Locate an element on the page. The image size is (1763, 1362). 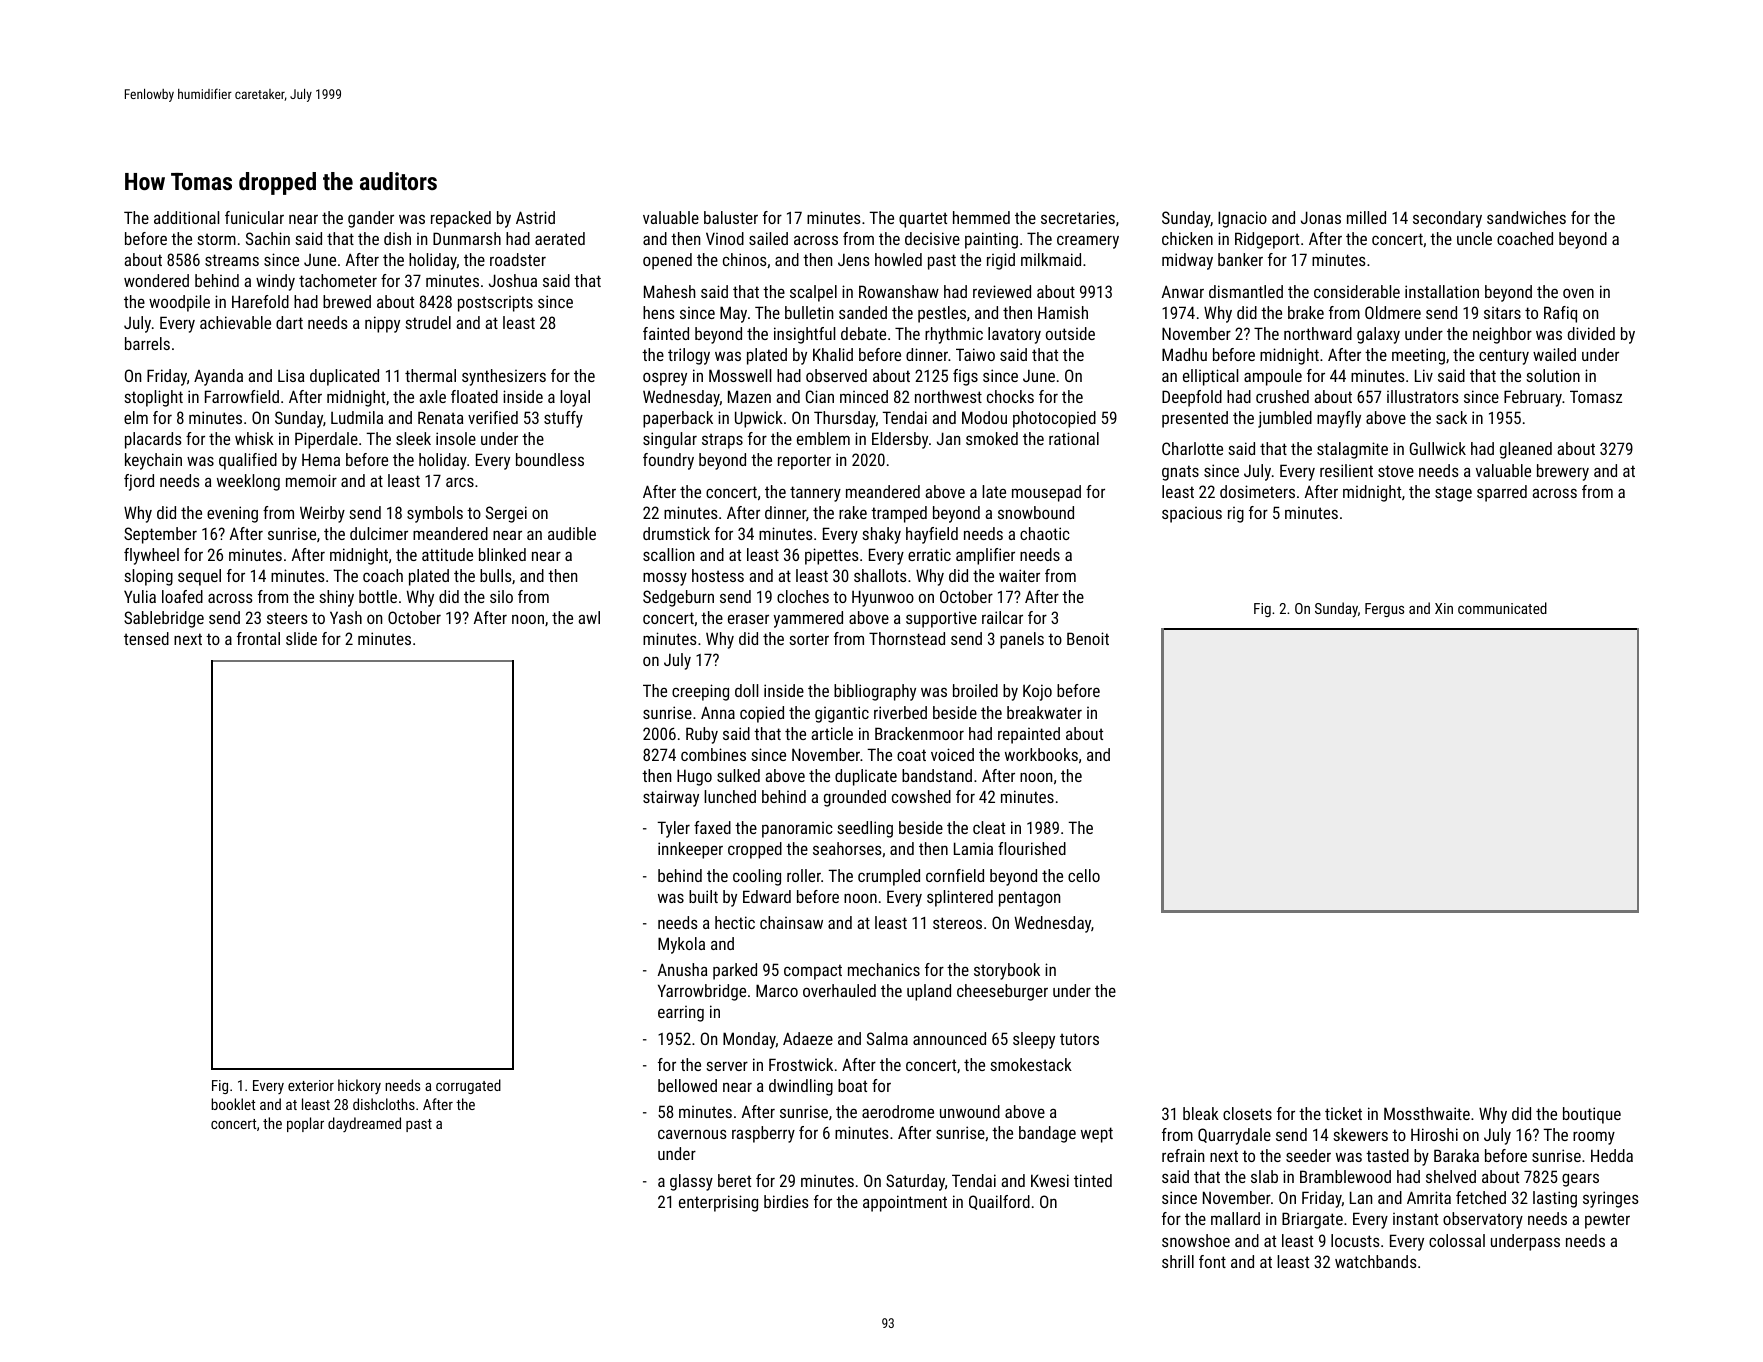
closets is located at coordinates (1247, 1113).
